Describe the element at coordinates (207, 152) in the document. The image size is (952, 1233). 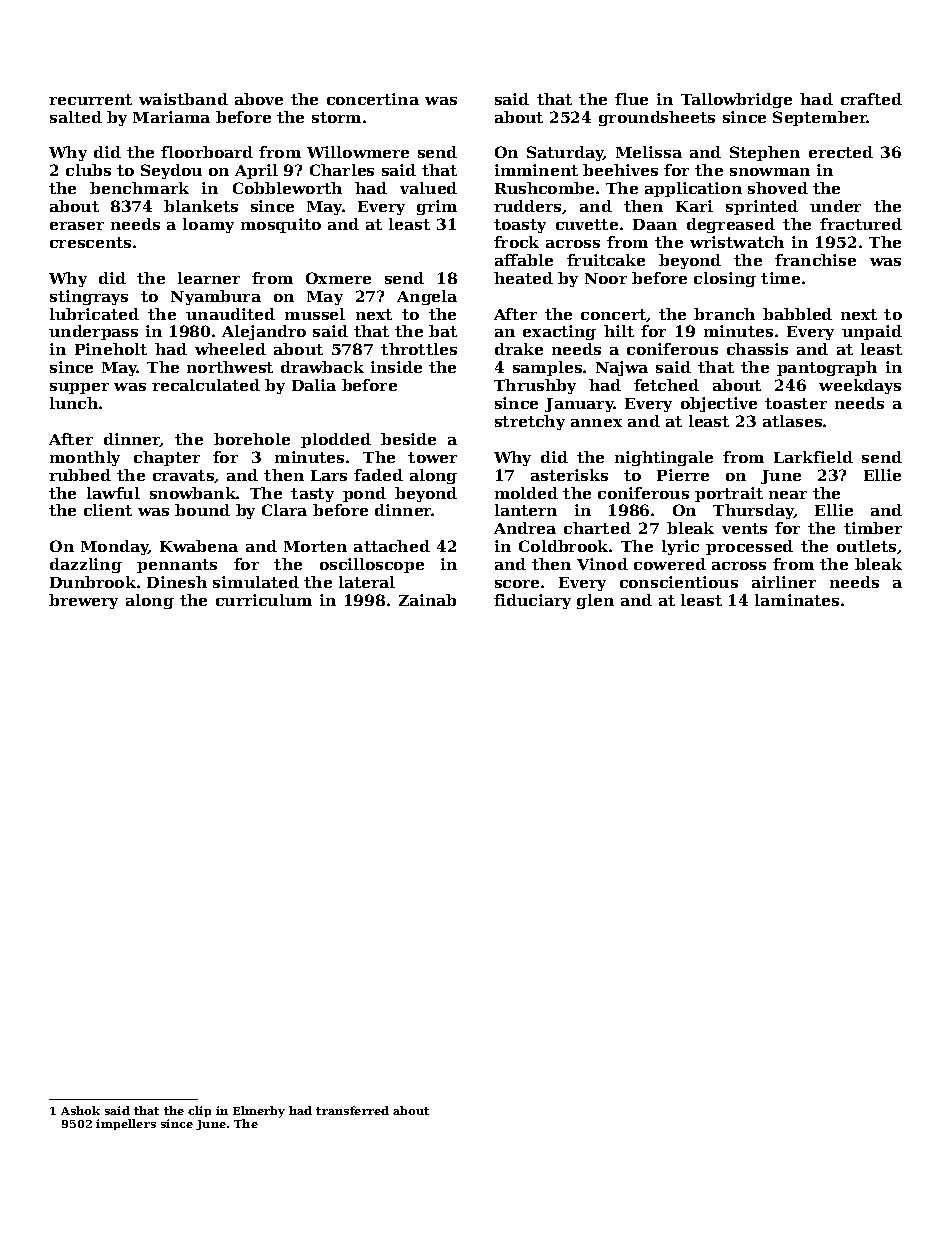
I see `floorboard` at that location.
